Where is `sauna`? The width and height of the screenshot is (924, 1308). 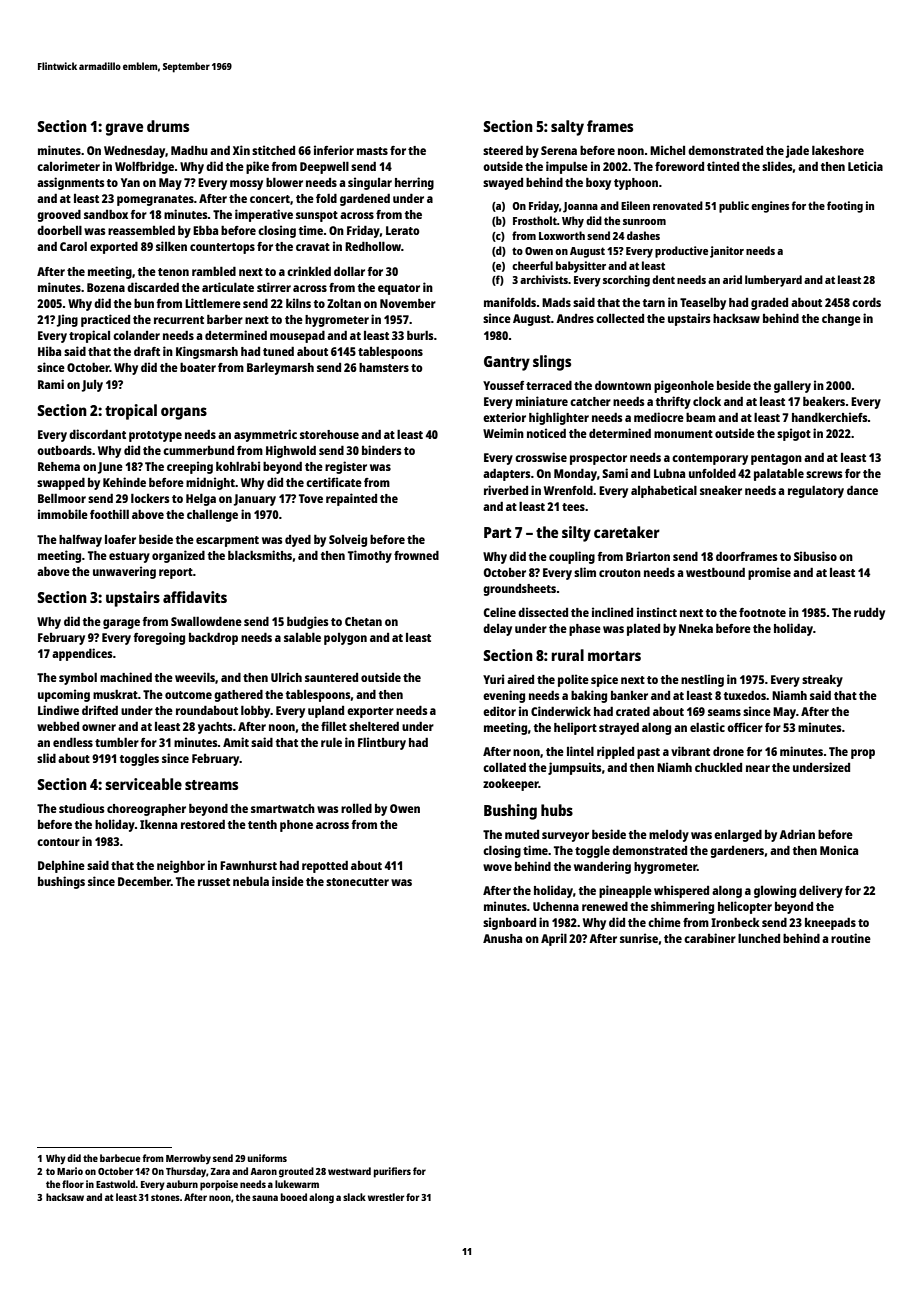
sauna is located at coordinates (265, 1198).
